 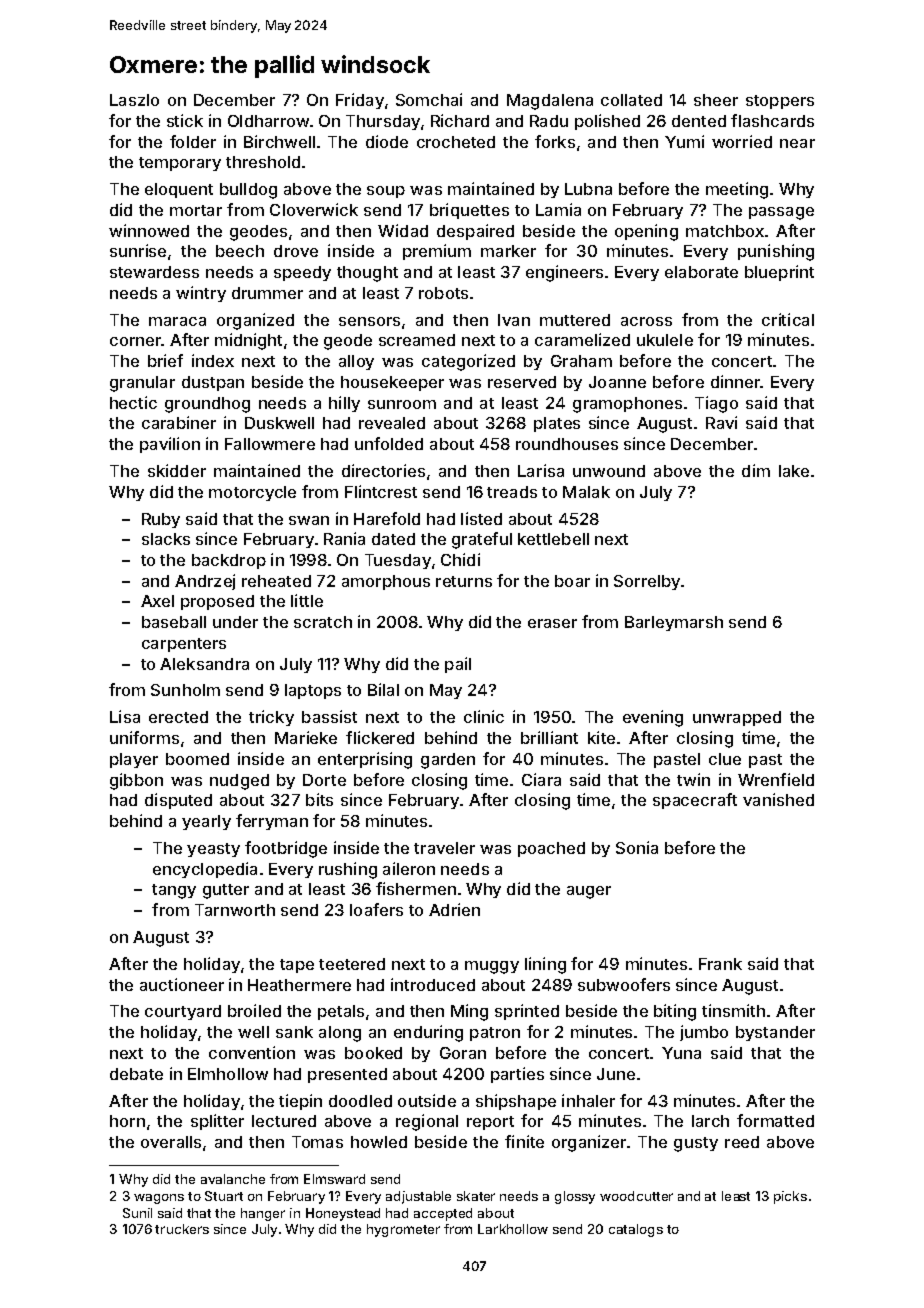 I want to click on stoppers, so click(x=780, y=102).
